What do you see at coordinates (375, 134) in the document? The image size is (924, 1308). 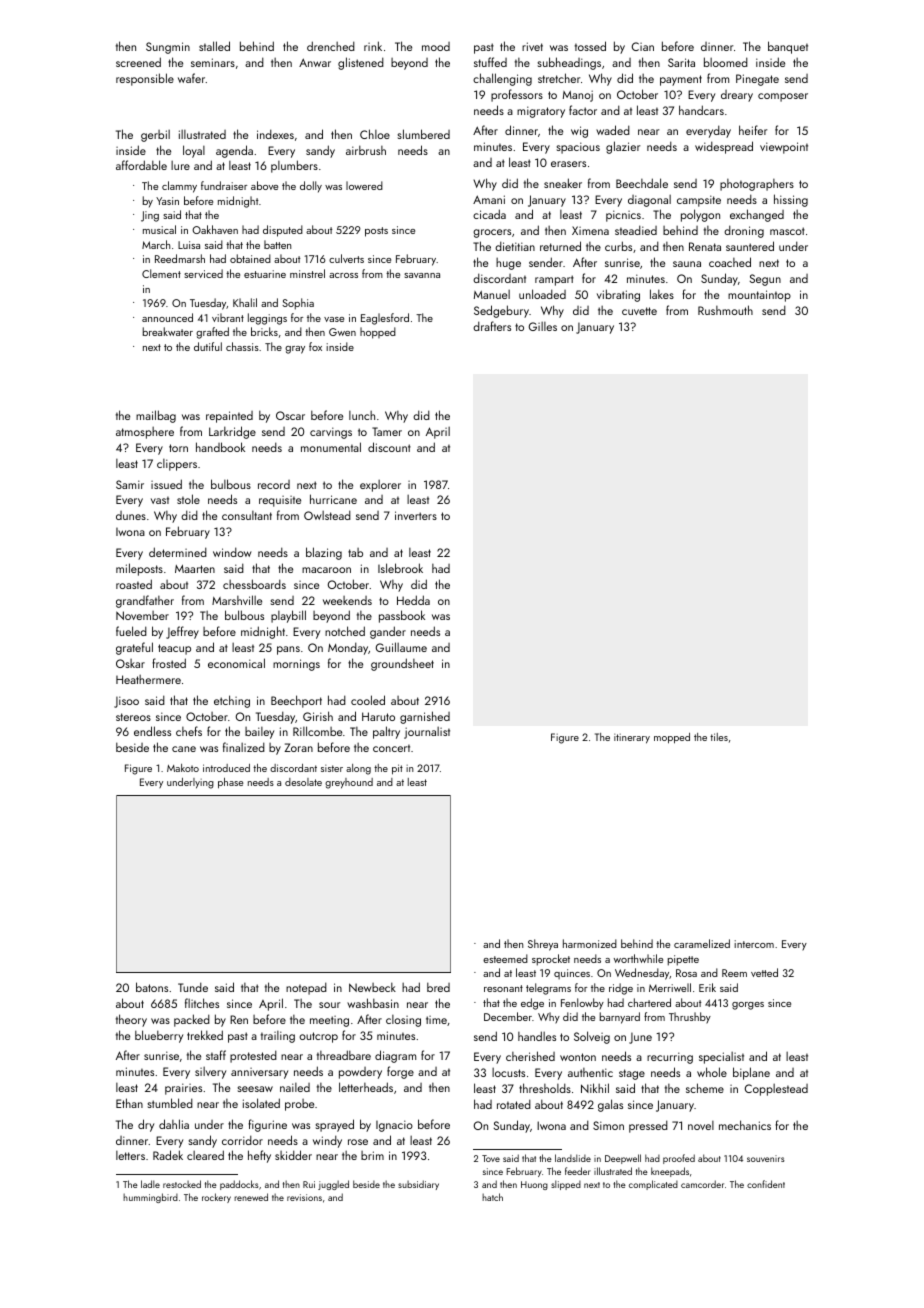 I see `Chloe` at bounding box center [375, 134].
